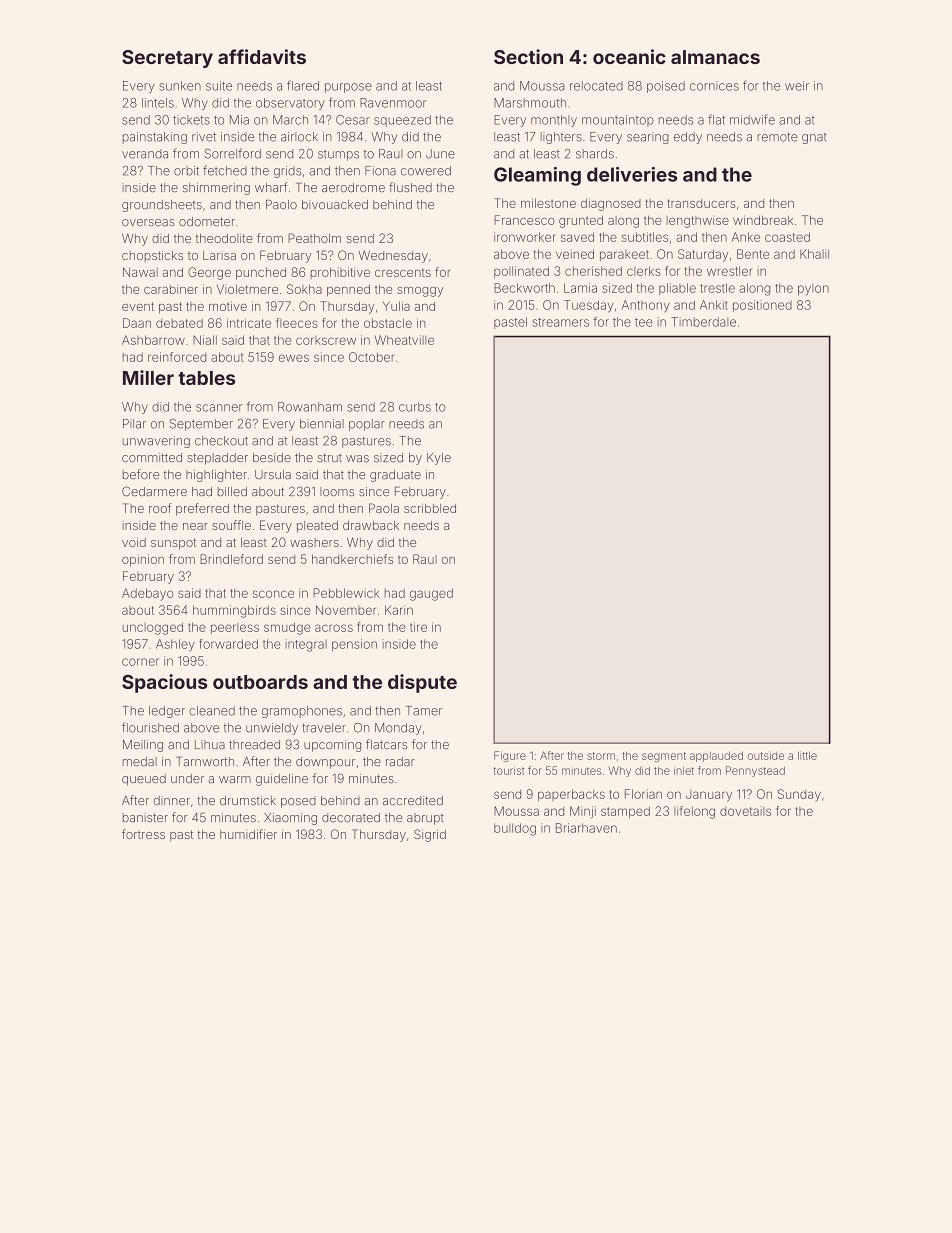 The height and width of the screenshot is (1233, 952). What do you see at coordinates (425, 819) in the screenshot?
I see `abrupt` at bounding box center [425, 819].
